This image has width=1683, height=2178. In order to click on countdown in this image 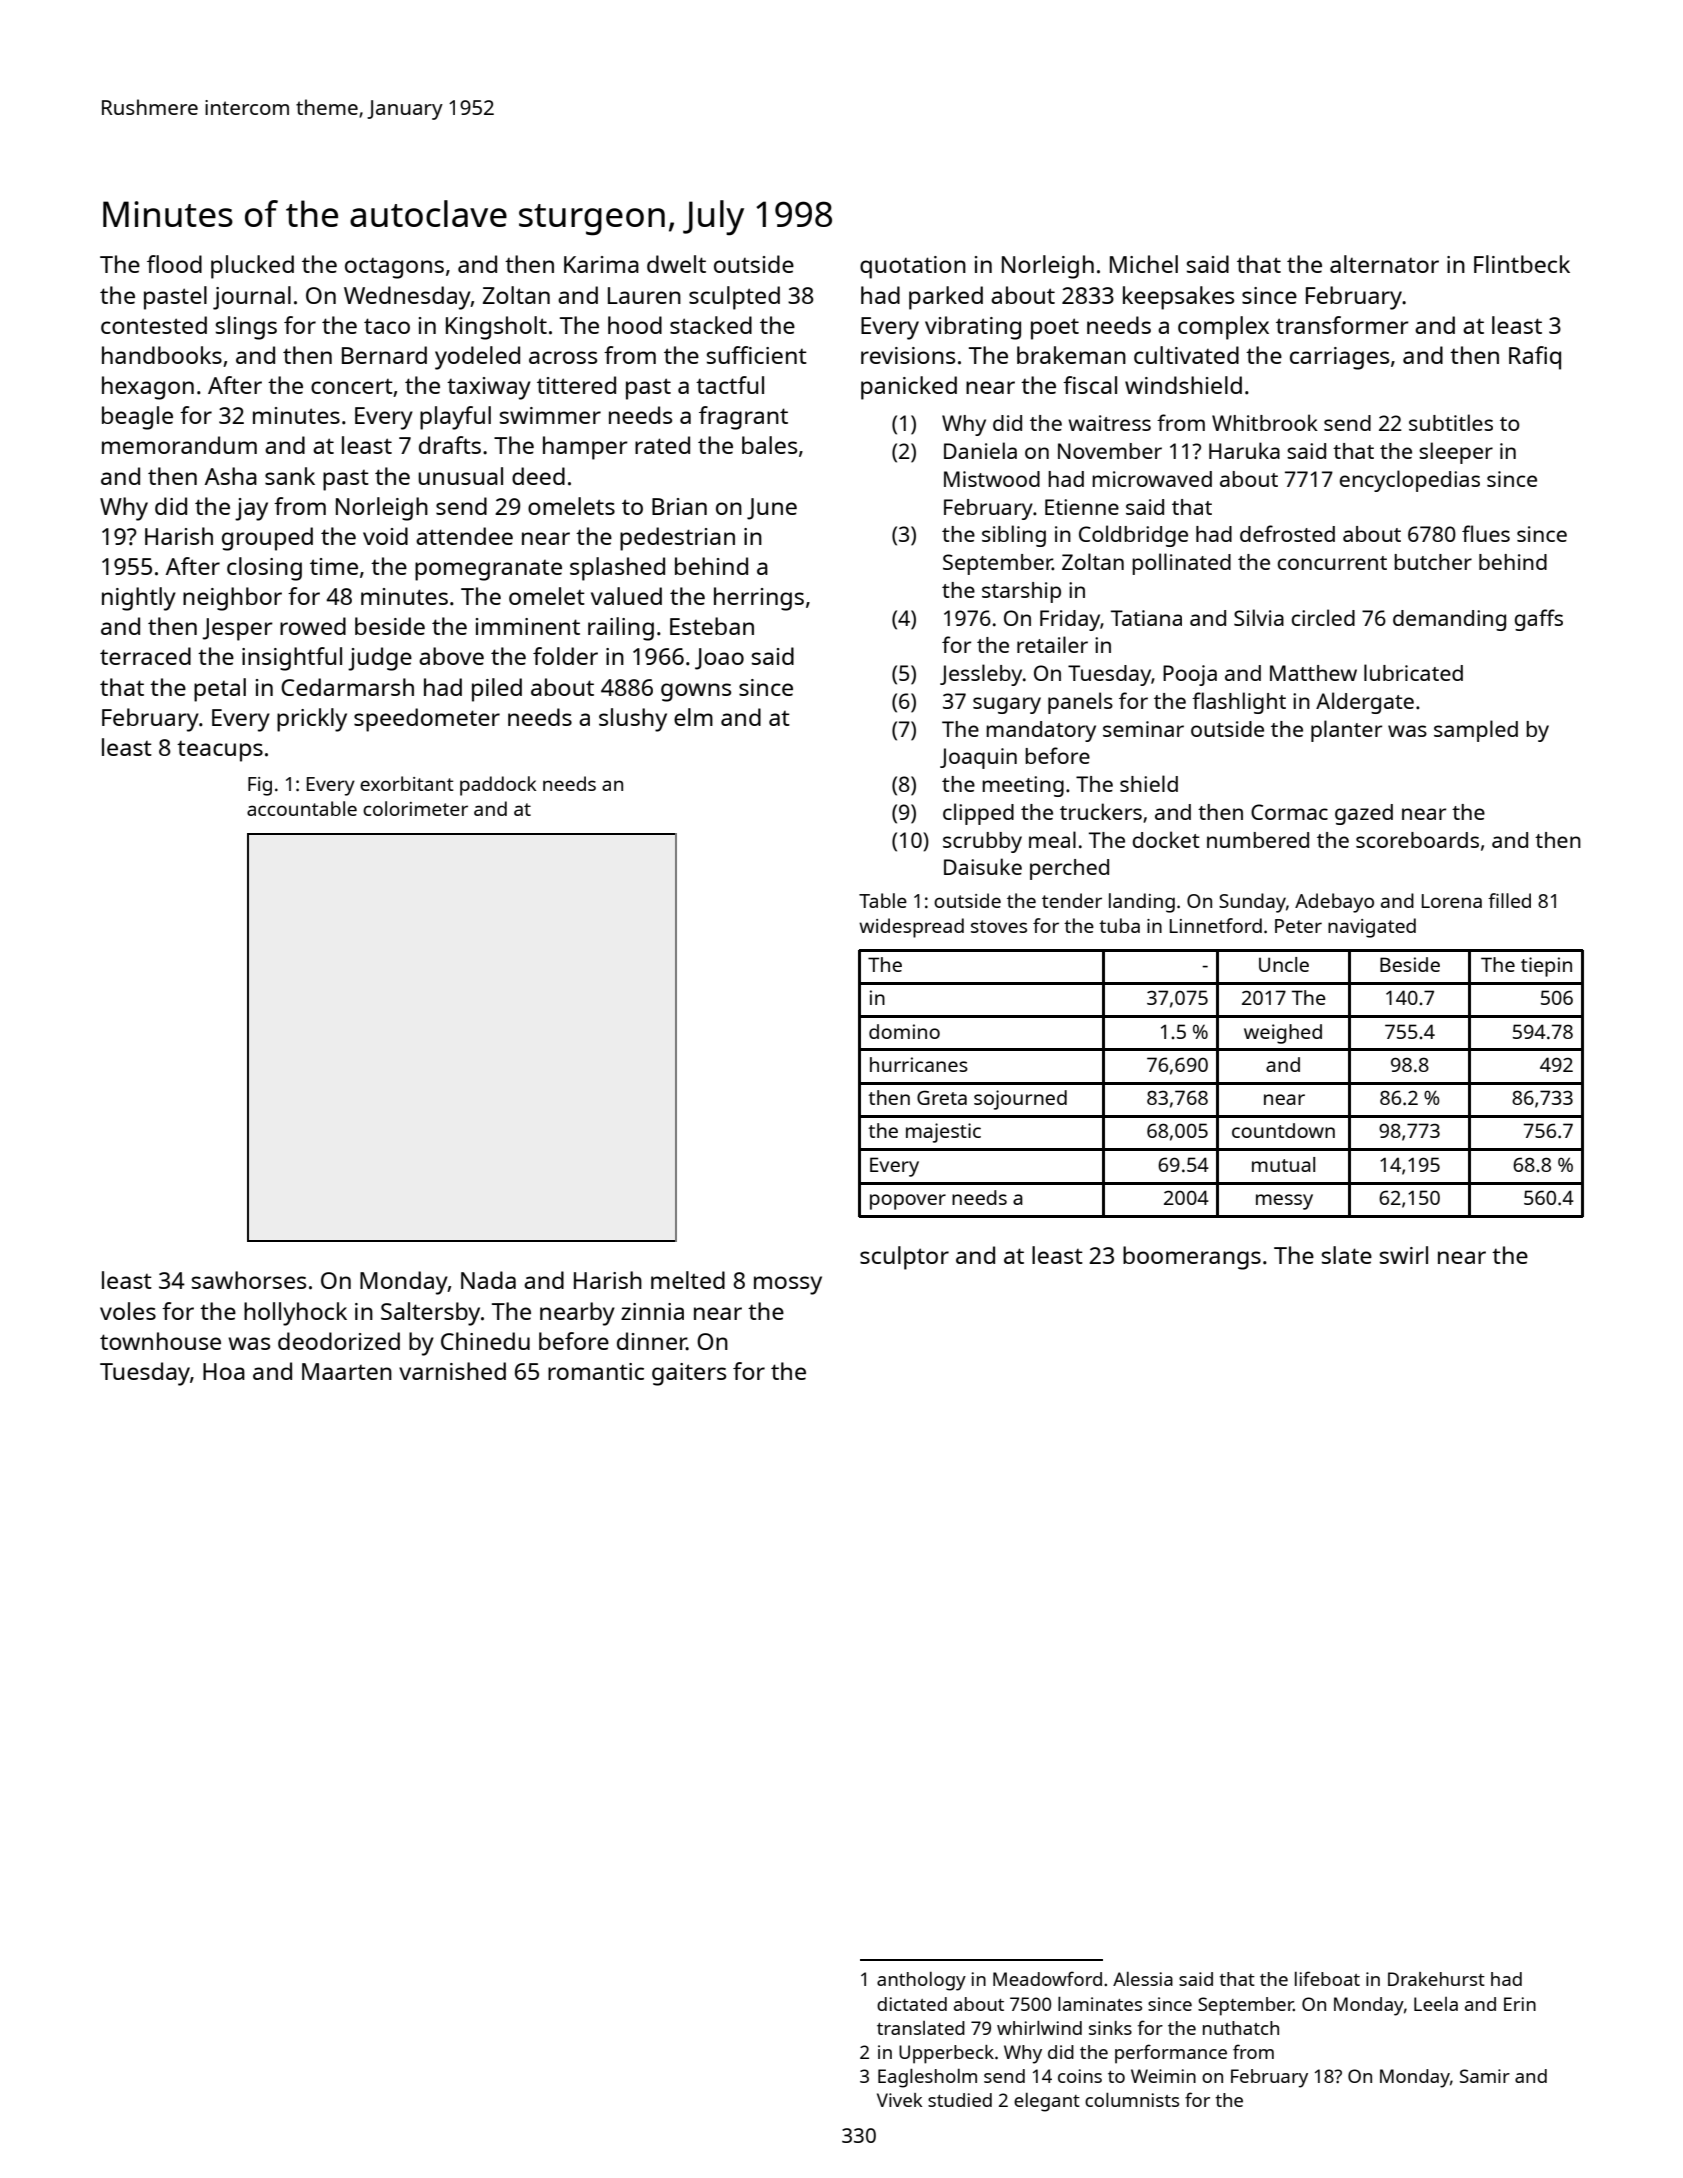, I will do `click(1283, 1130)`.
